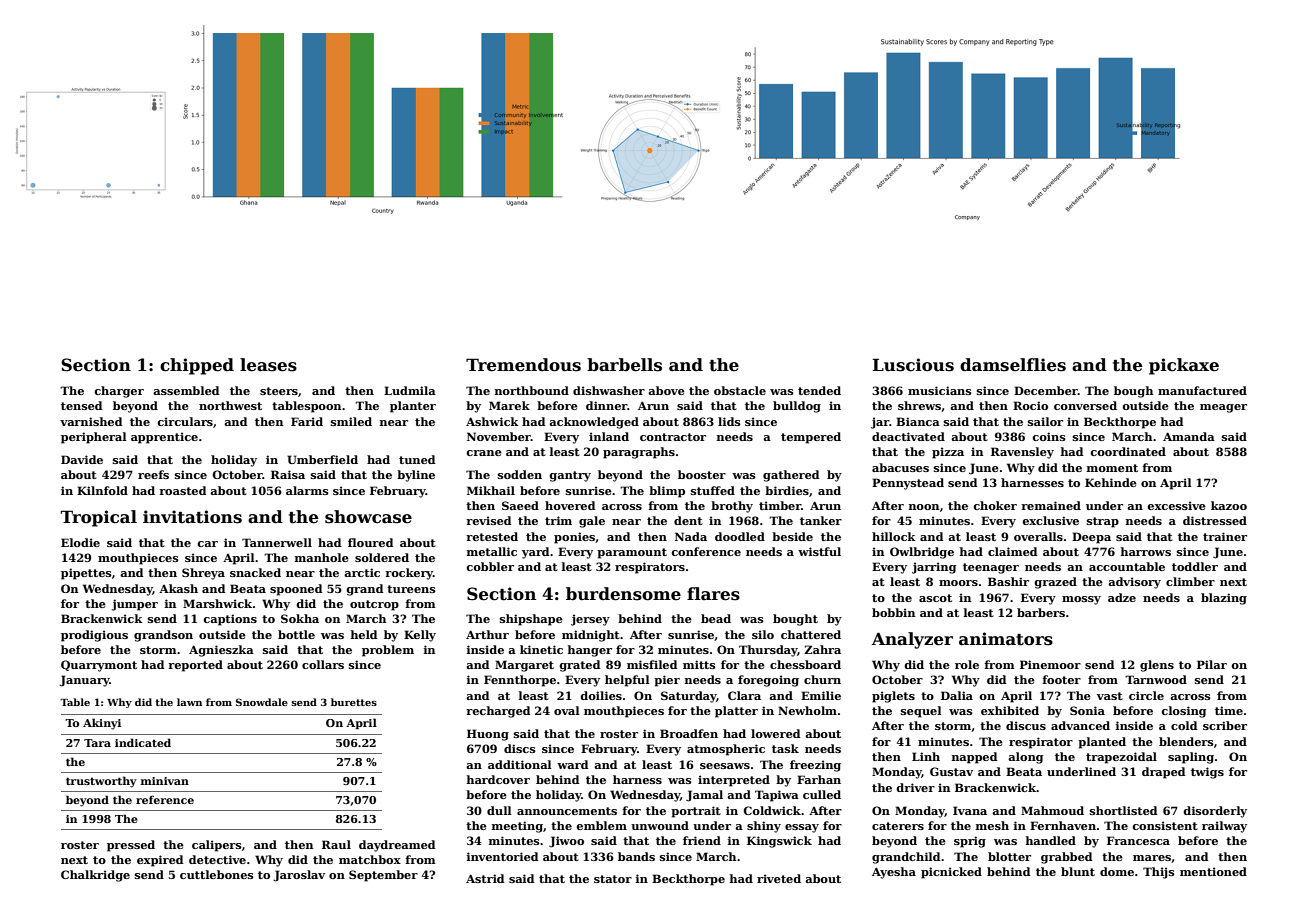 The image size is (1308, 924). What do you see at coordinates (288, 474) in the page?
I see `Raisa` at bounding box center [288, 474].
